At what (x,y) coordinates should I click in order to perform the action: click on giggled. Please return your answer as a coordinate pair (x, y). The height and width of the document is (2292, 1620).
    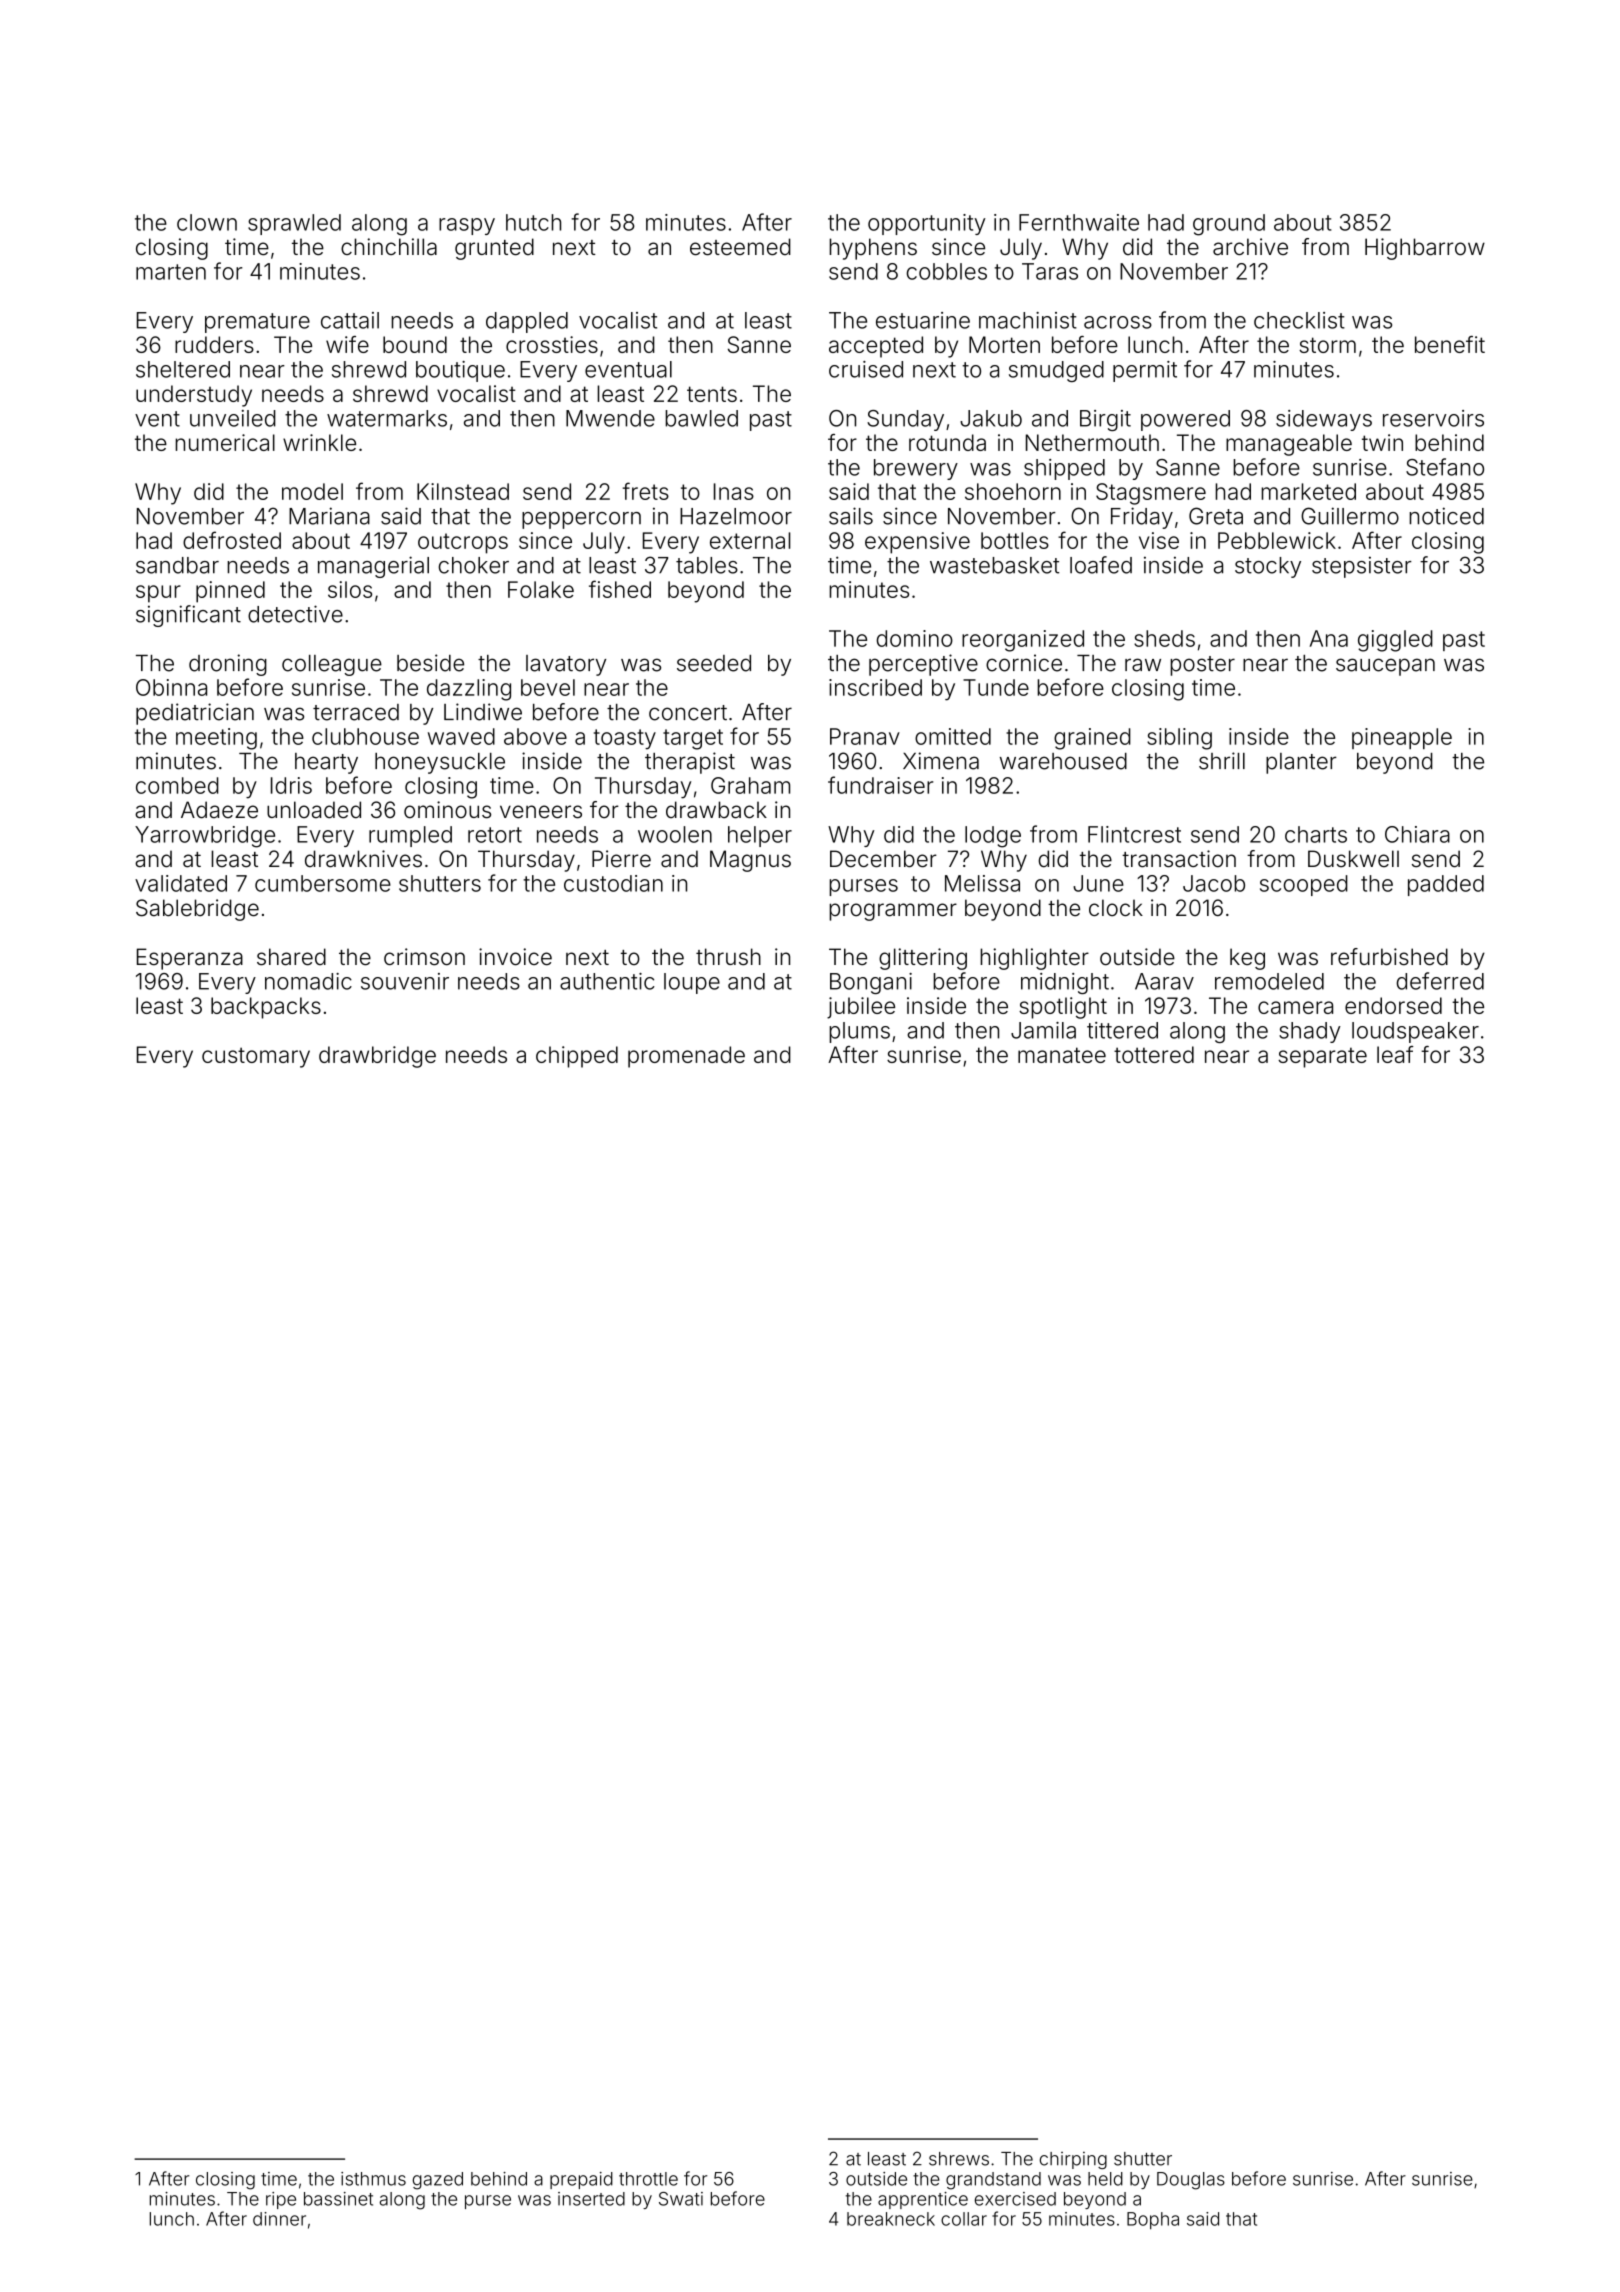
    Looking at the image, I should click on (1395, 641).
